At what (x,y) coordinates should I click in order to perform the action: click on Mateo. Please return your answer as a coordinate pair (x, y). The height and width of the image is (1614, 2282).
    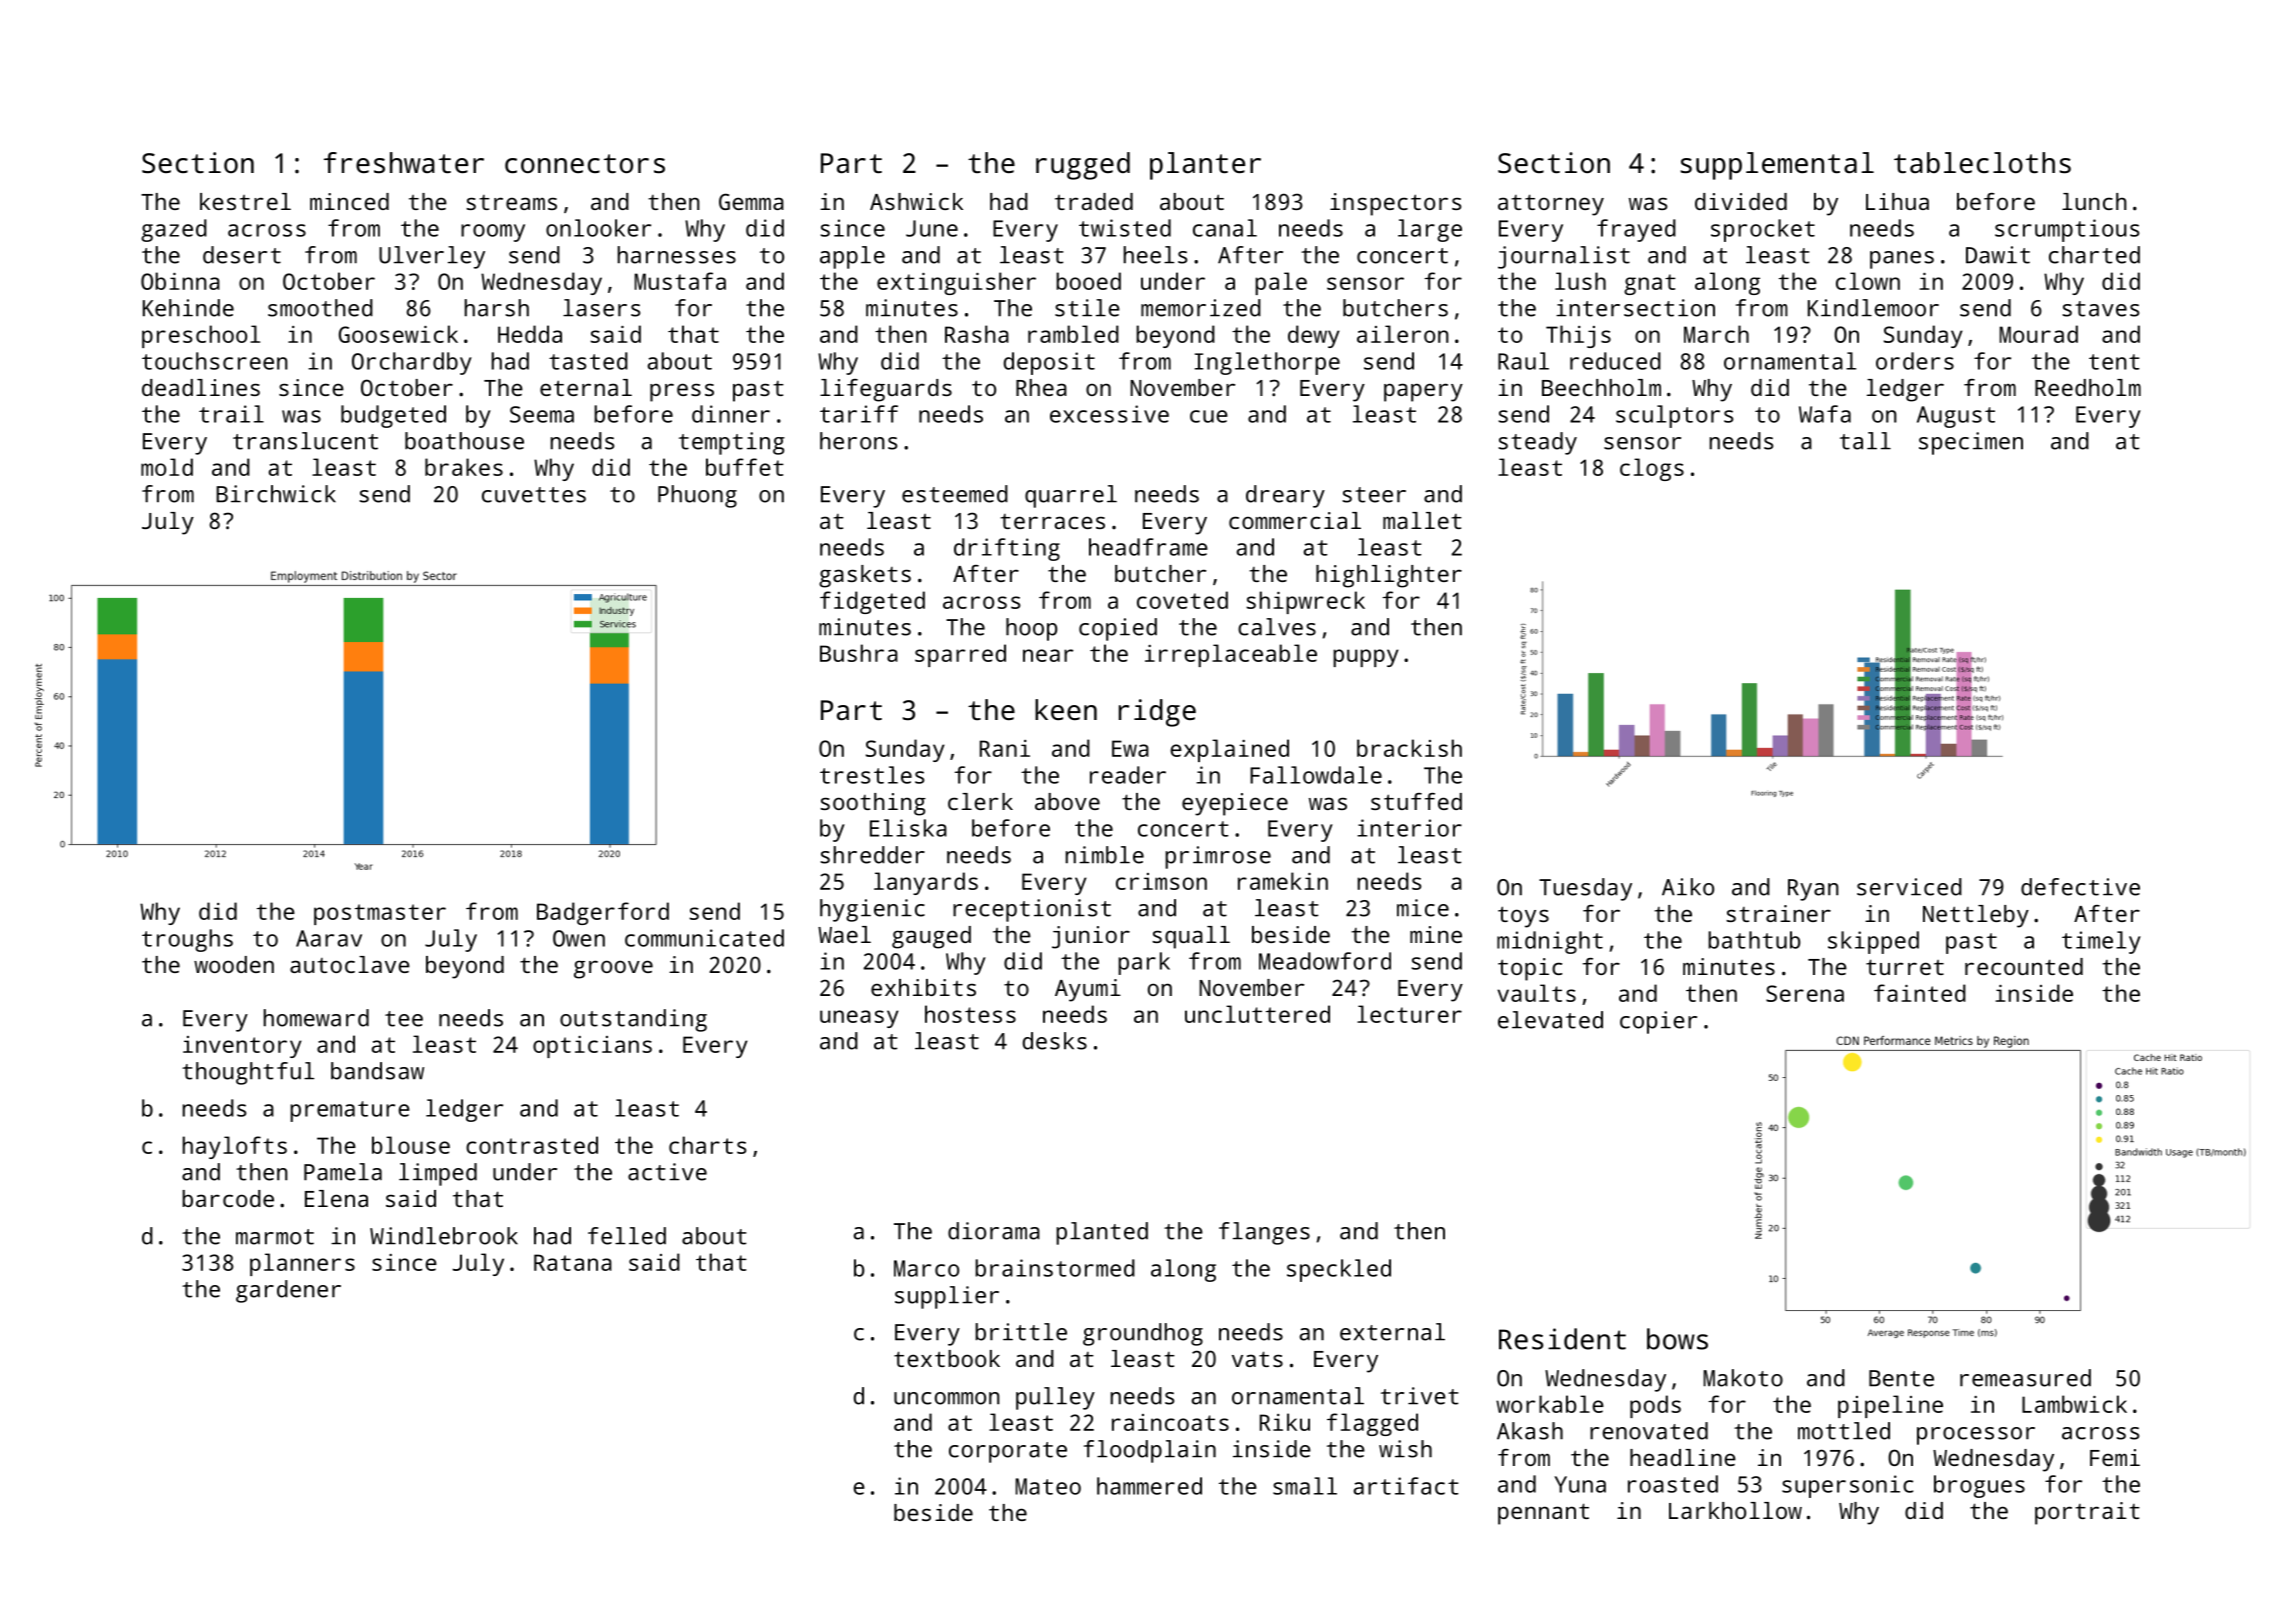
    Looking at the image, I should click on (1048, 1486).
